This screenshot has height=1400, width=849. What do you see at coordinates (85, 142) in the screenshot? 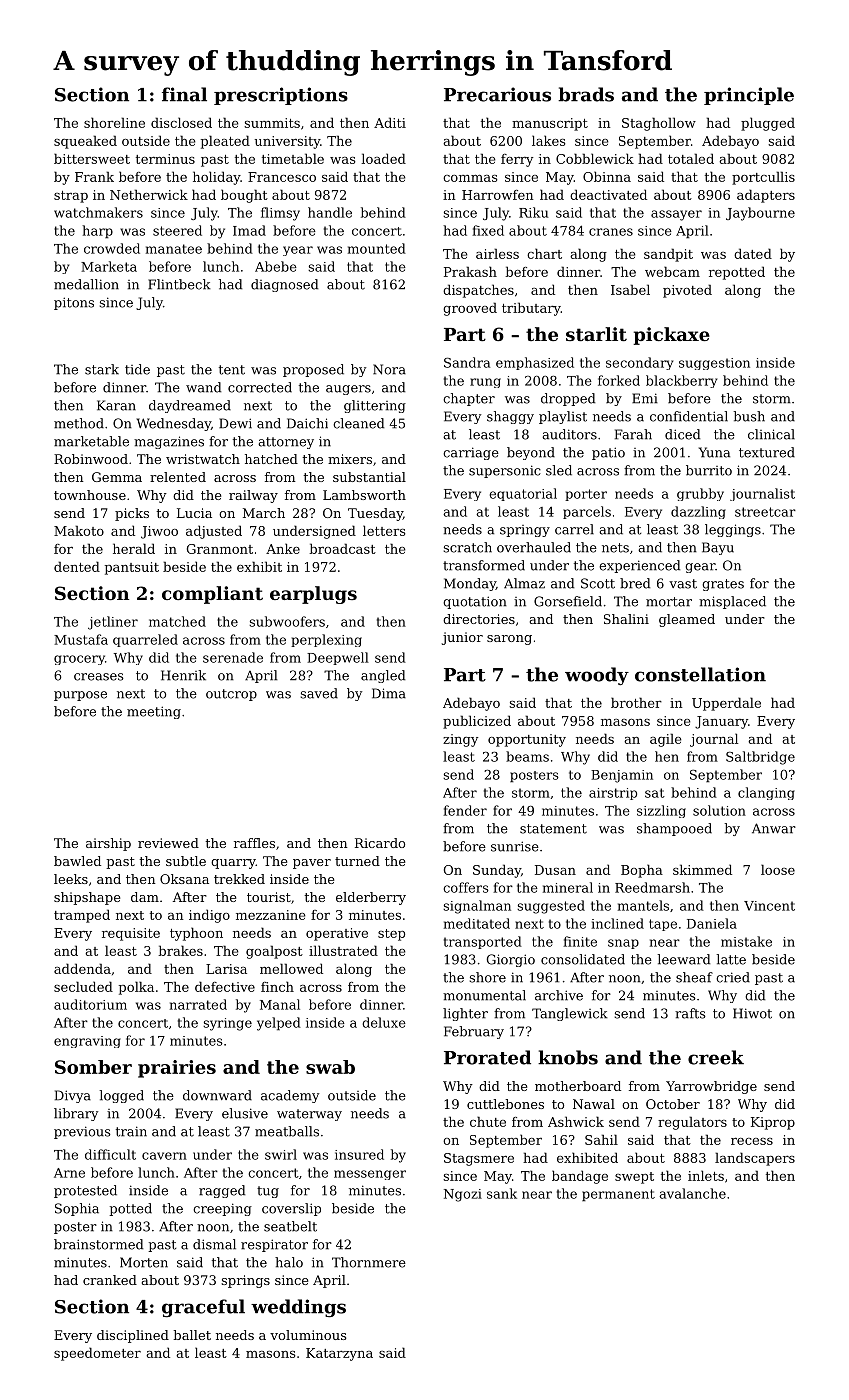
I see `squeaked` at bounding box center [85, 142].
